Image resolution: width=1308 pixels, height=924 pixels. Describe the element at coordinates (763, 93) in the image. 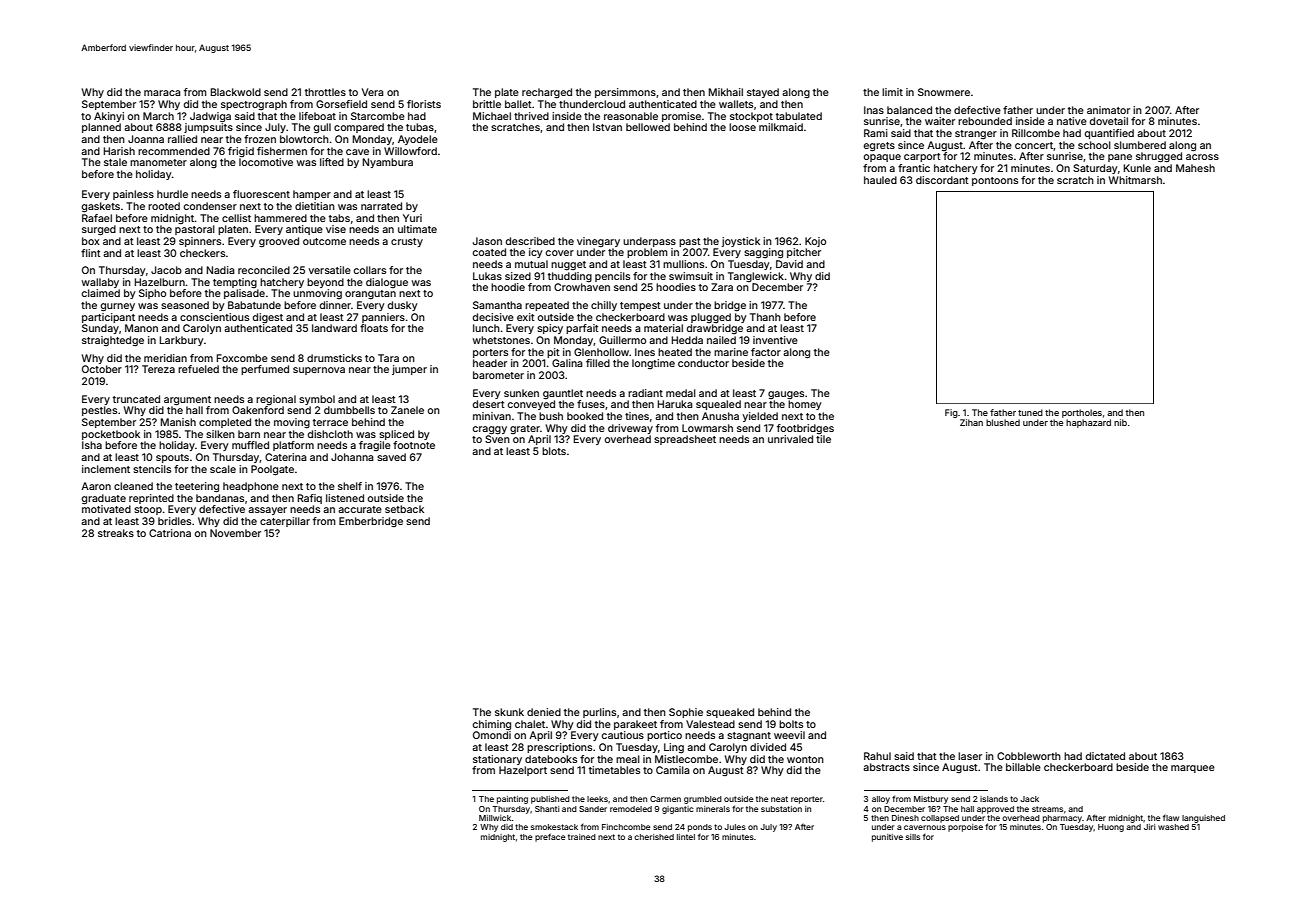

I see `stayed` at that location.
